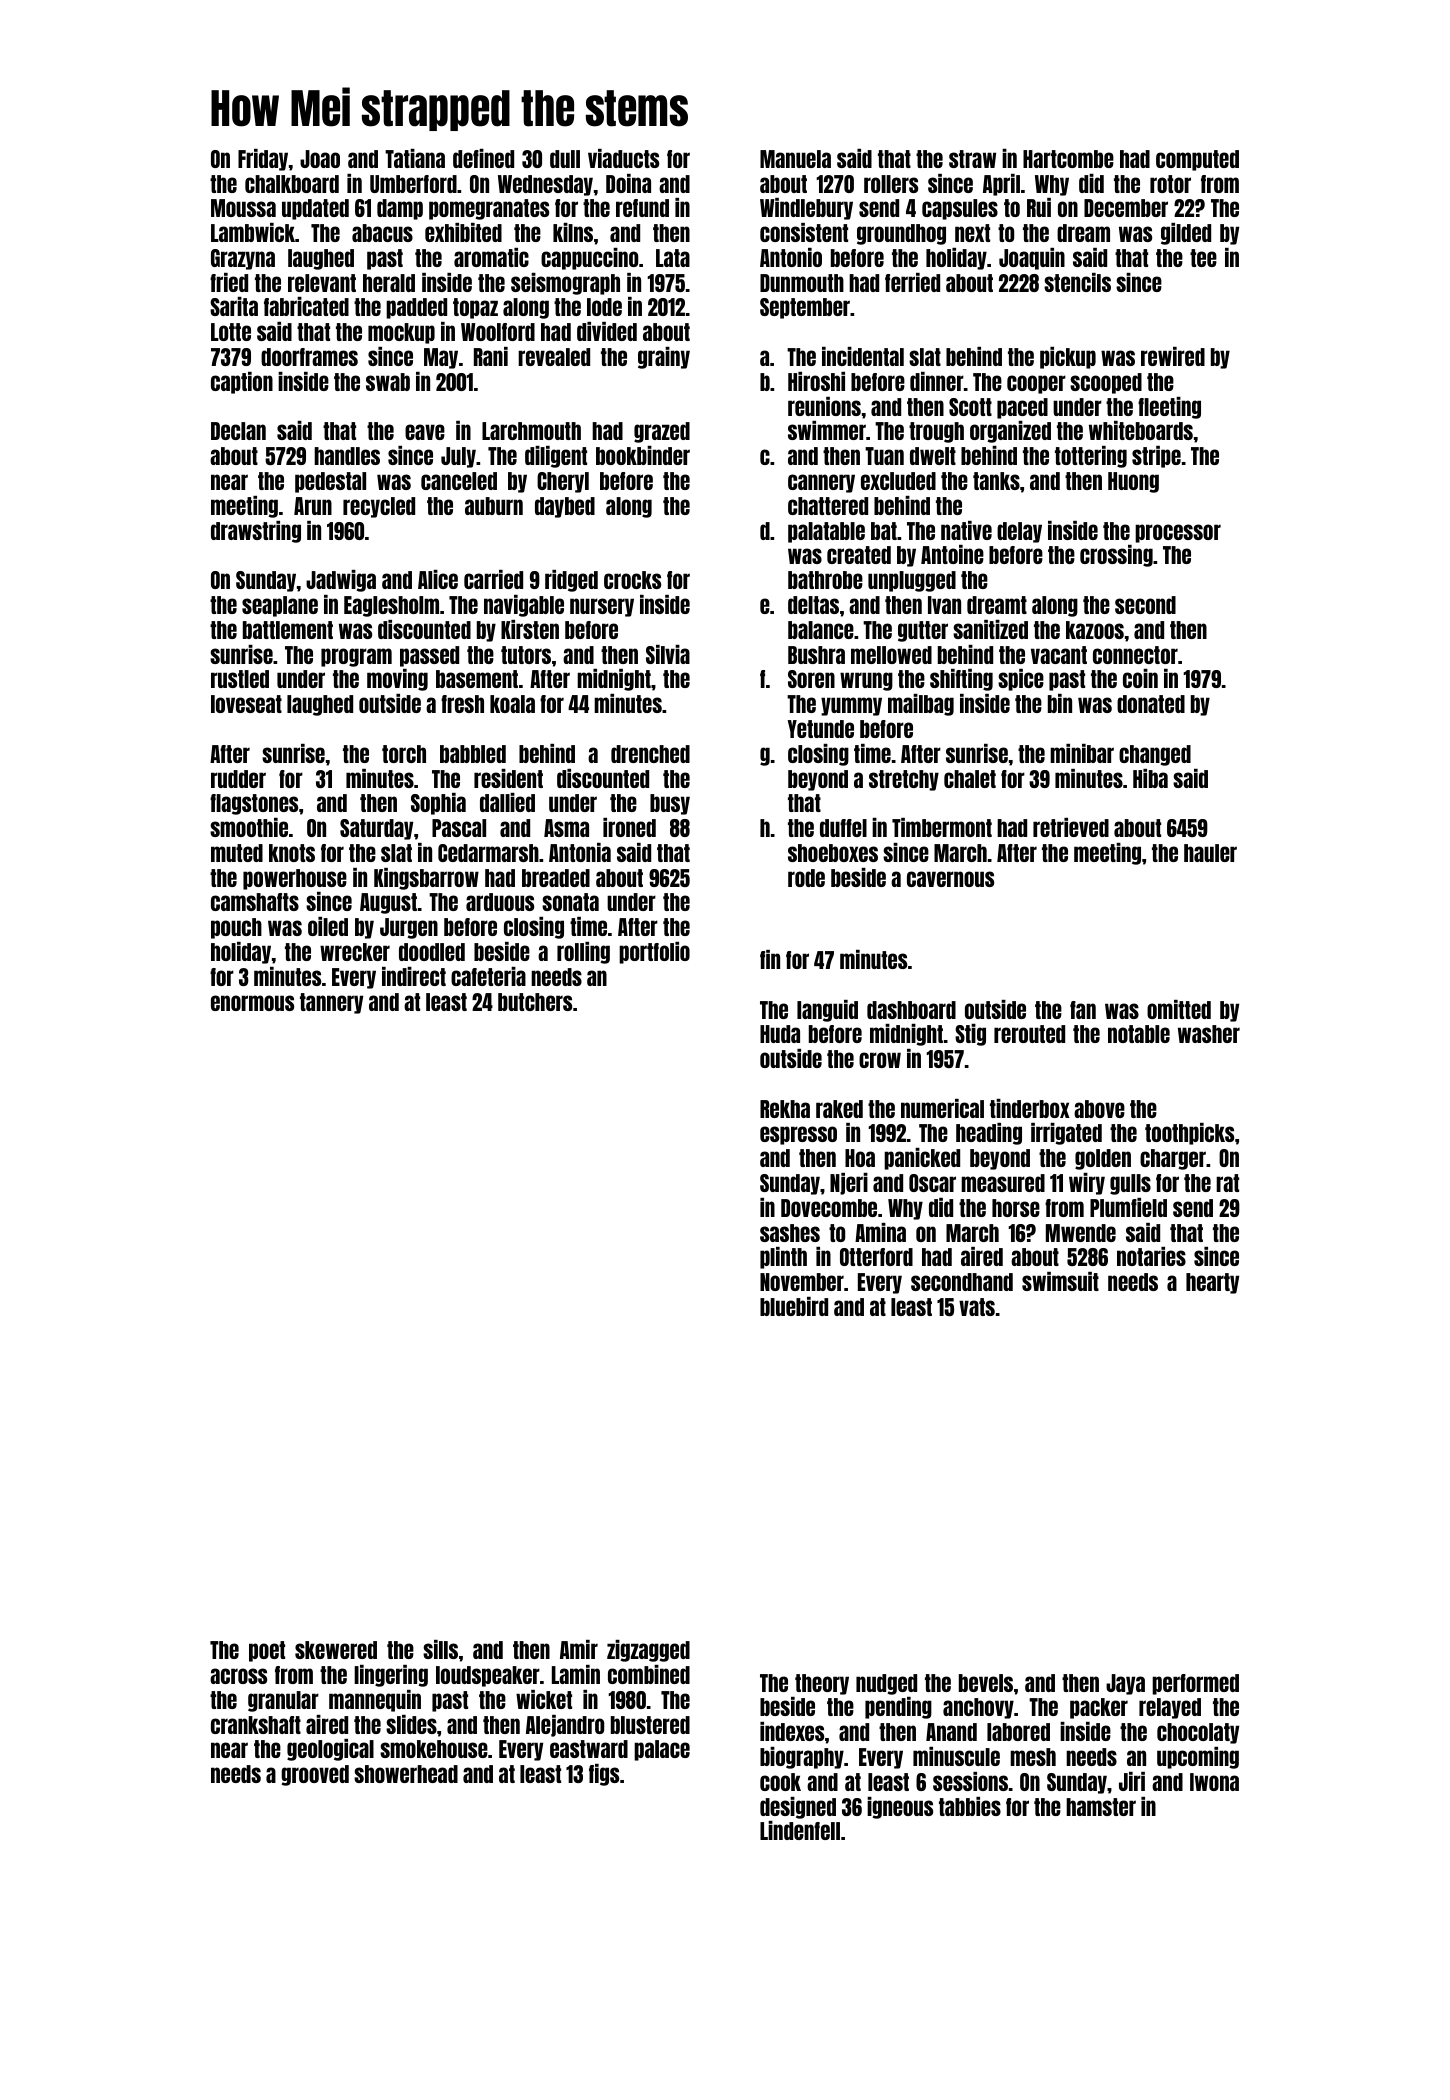 The width and height of the screenshot is (1450, 2100). What do you see at coordinates (535, 1002) in the screenshot?
I see `butchers` at bounding box center [535, 1002].
